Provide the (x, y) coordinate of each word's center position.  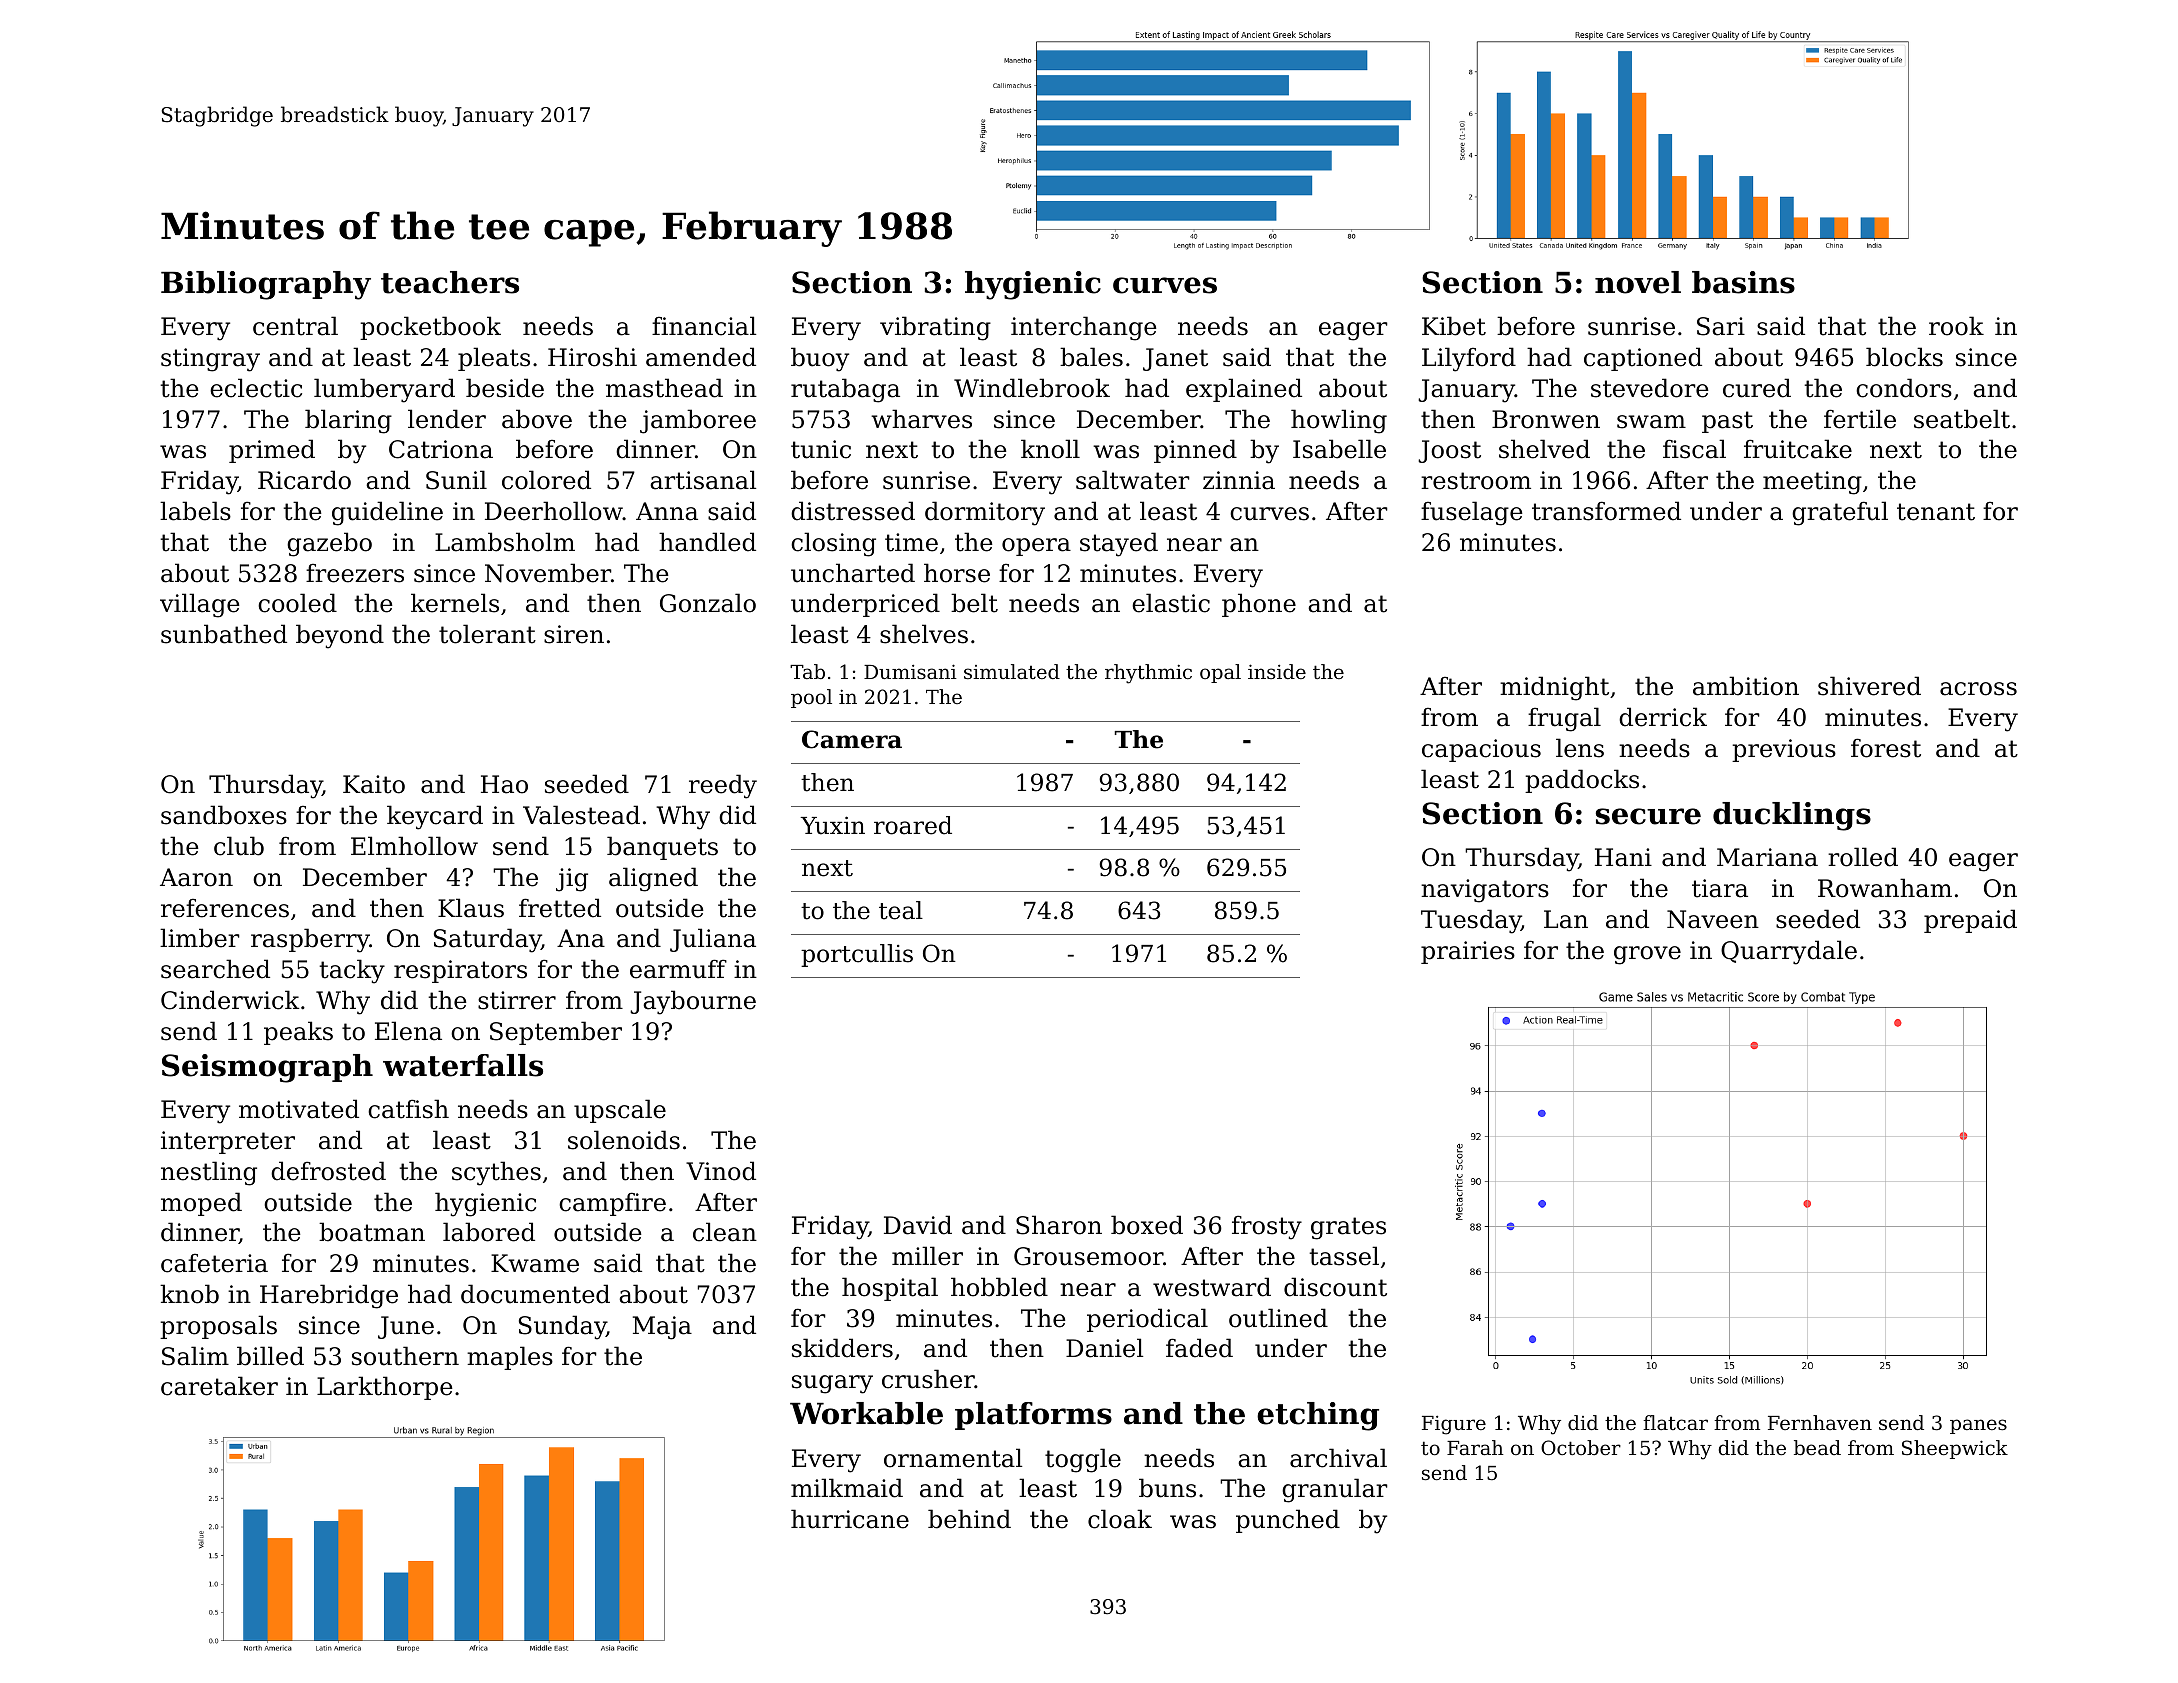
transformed (1606, 511)
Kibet (1454, 326)
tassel (1344, 1256)
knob (189, 1294)
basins (1743, 282)
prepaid (1970, 921)
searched (215, 969)
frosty (1267, 1227)
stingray (210, 360)
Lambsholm (505, 542)
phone (1259, 605)
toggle (1083, 1460)
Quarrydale (1789, 952)
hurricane (850, 1519)
